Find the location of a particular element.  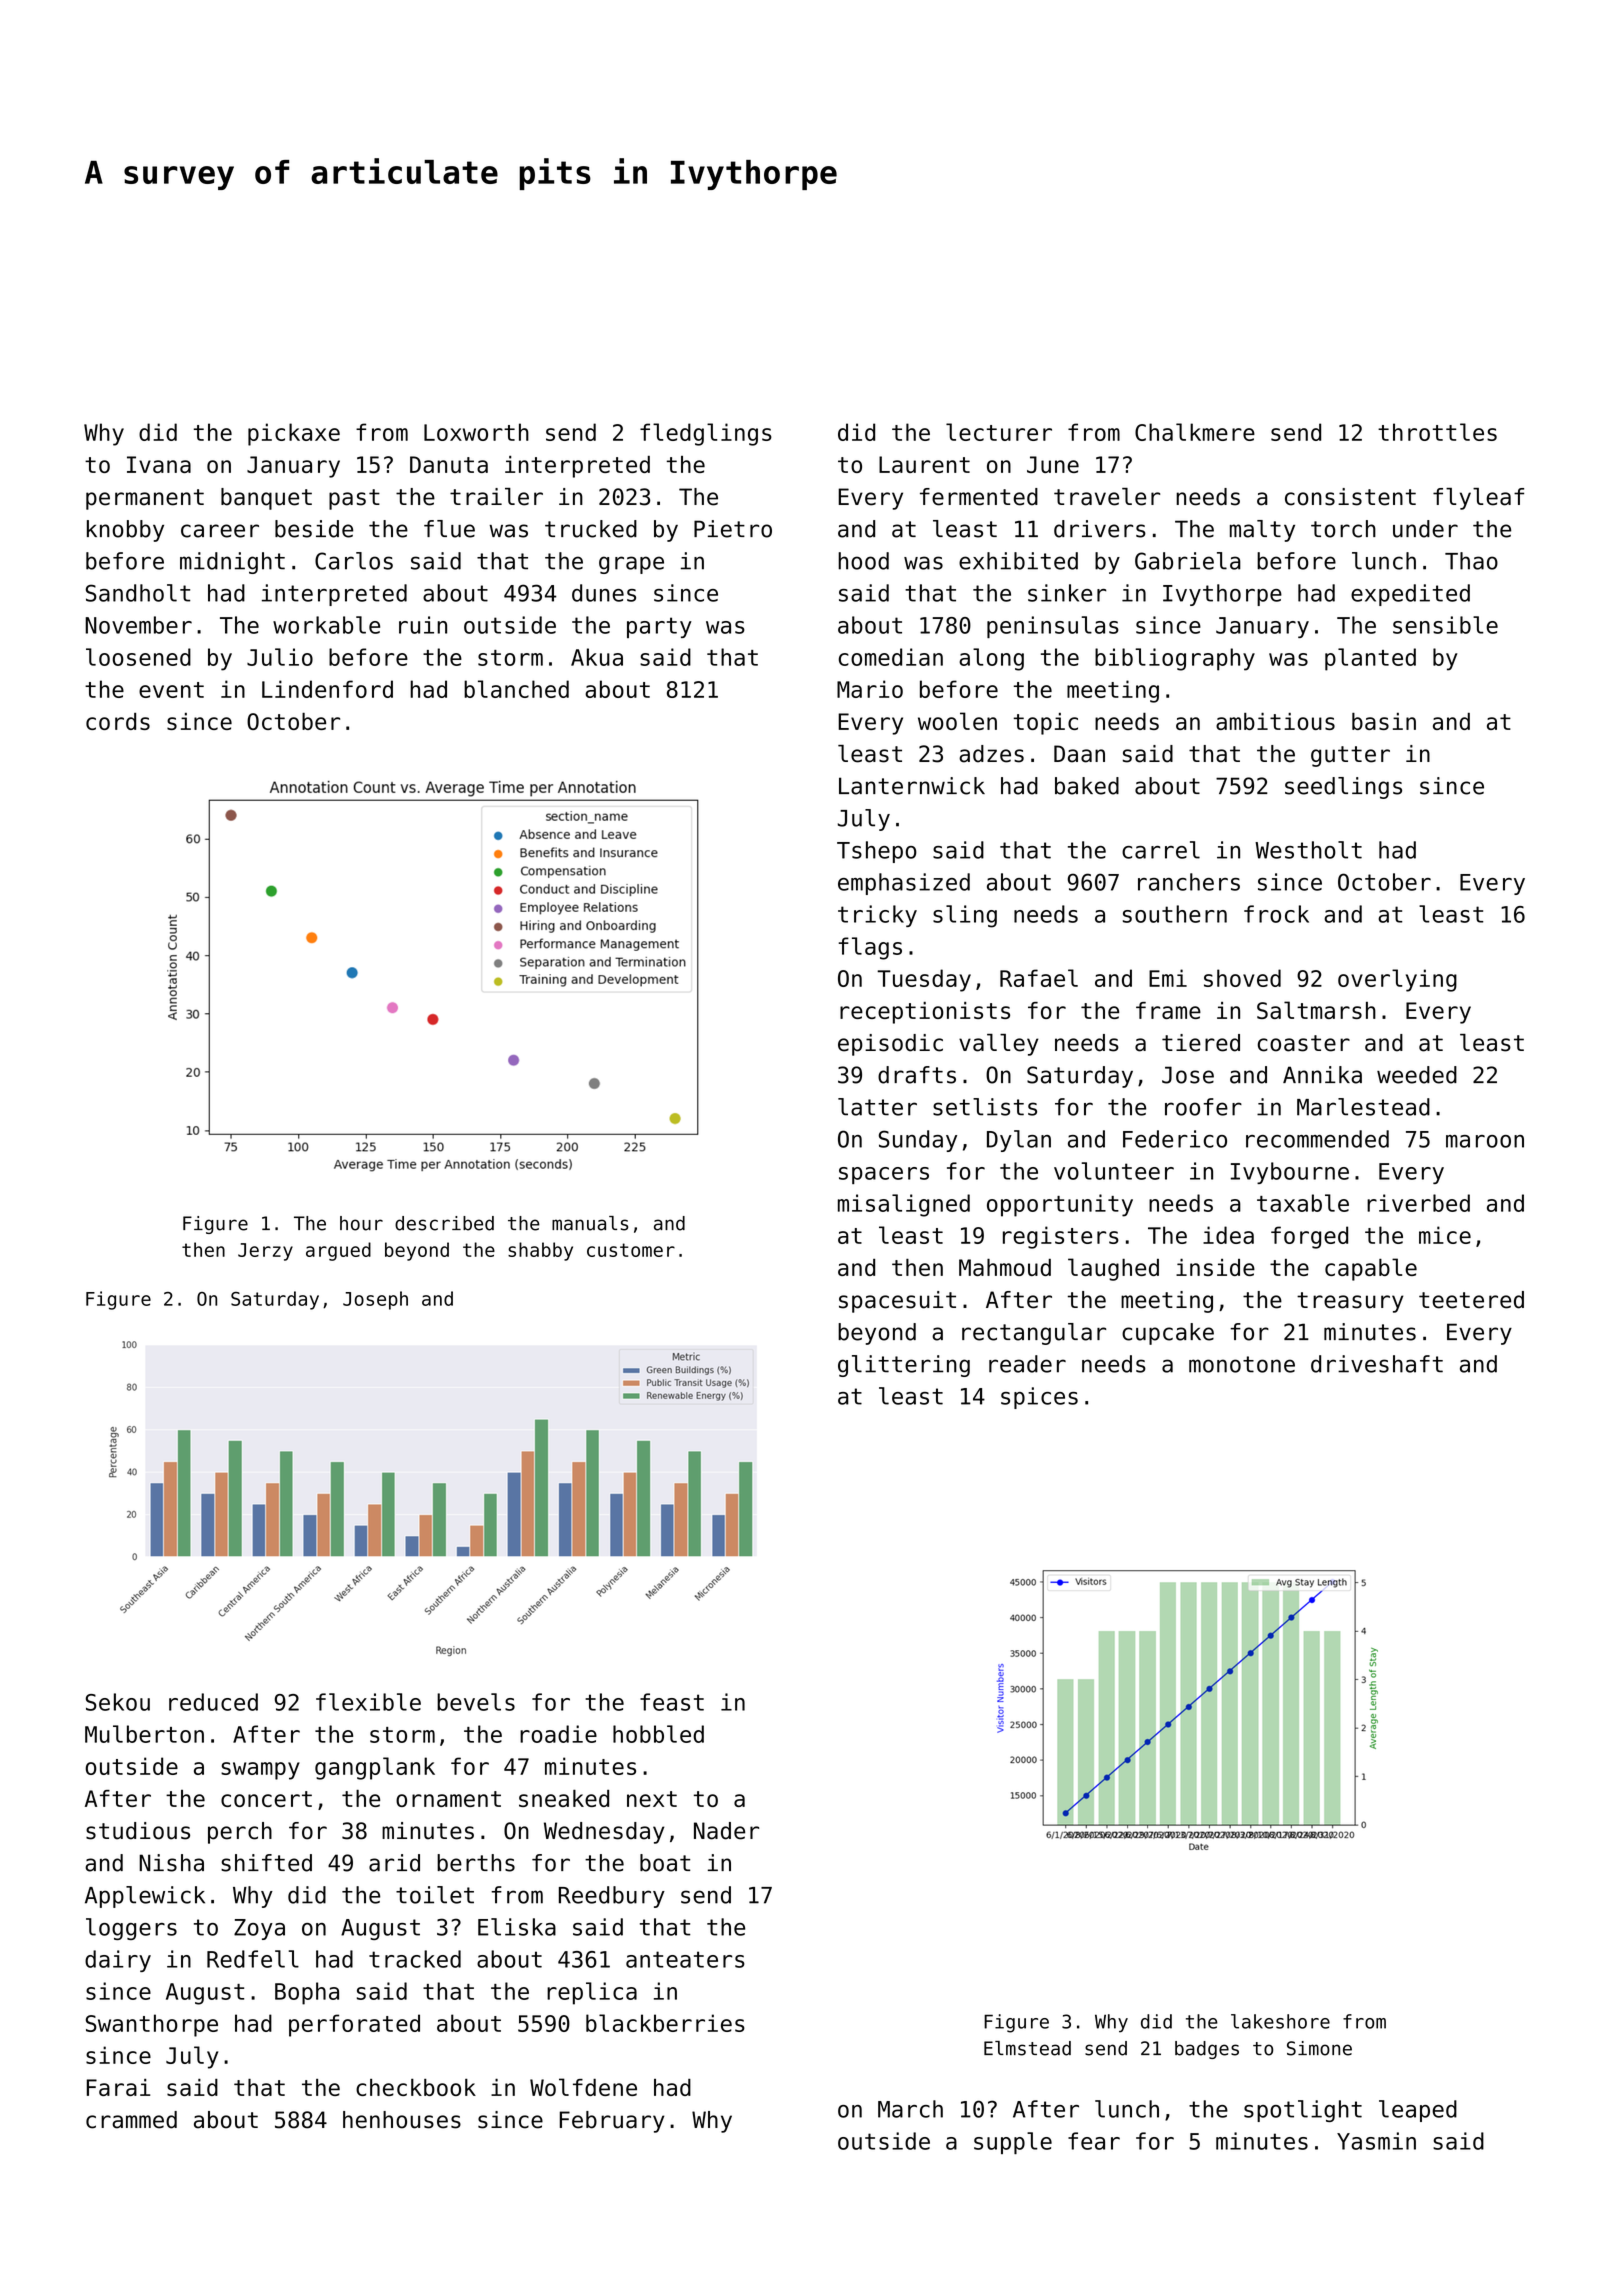

mice is located at coordinates (1445, 1235).
